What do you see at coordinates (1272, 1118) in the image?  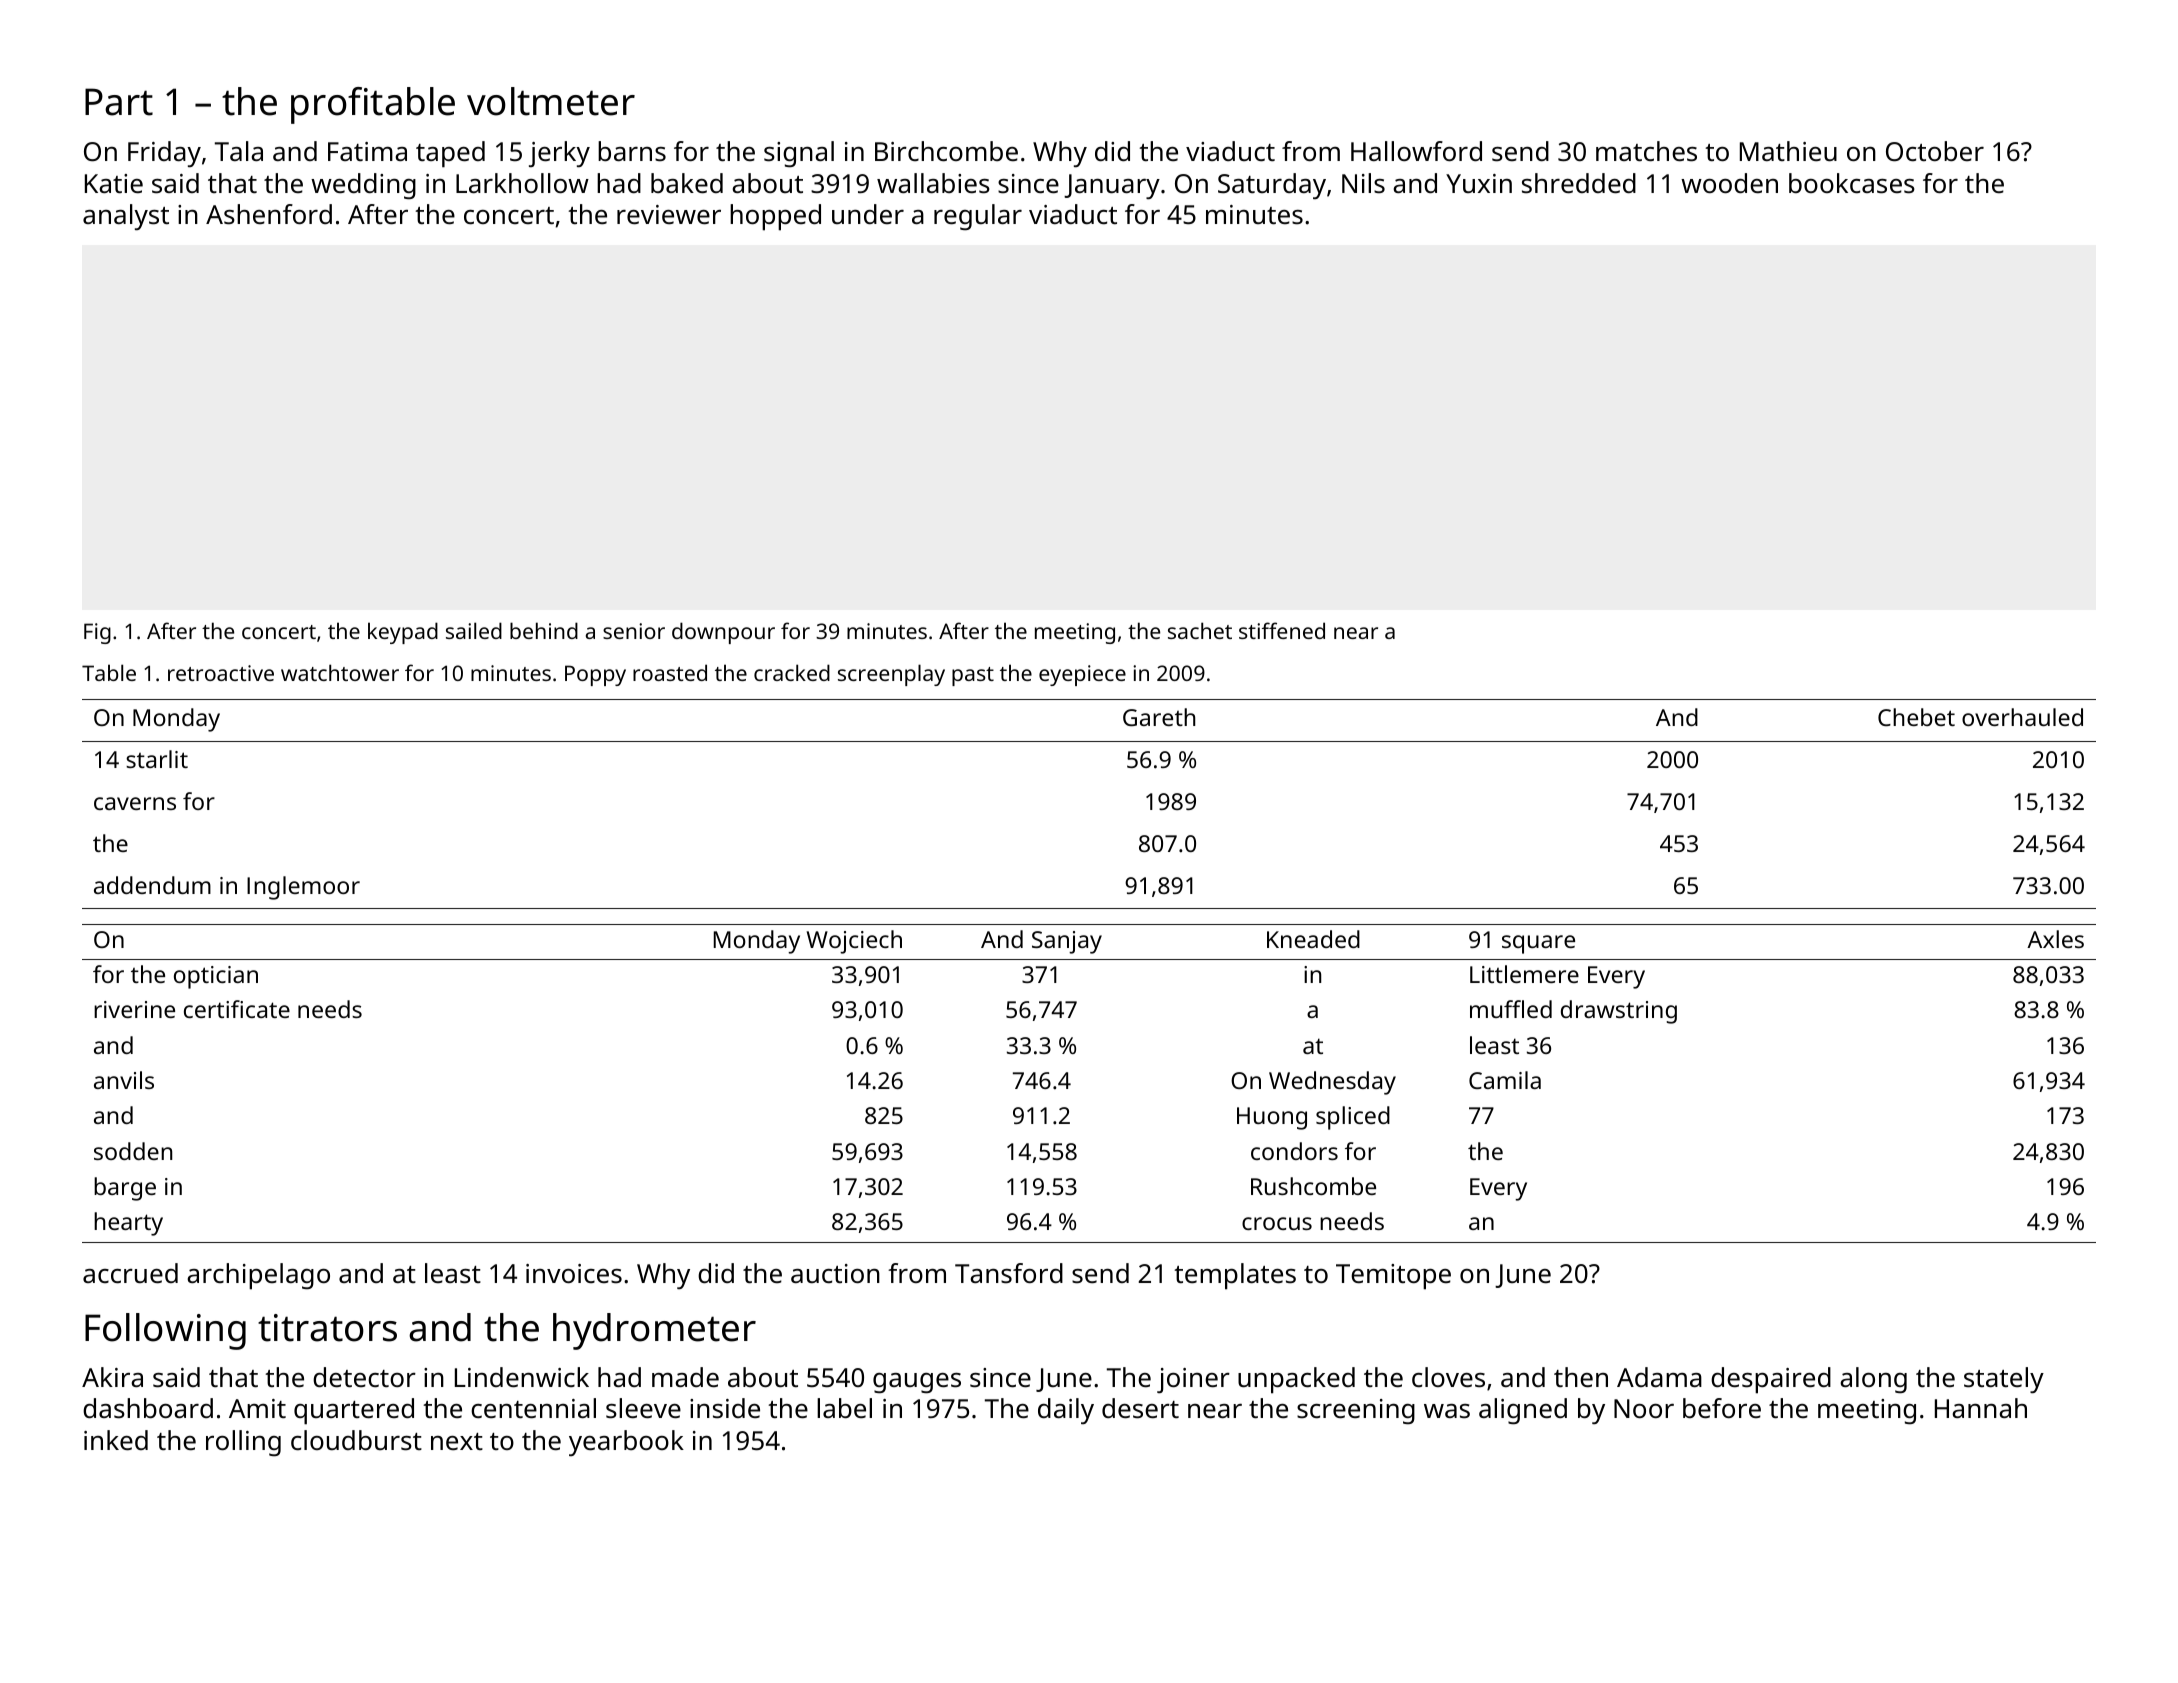 I see `Huong` at bounding box center [1272, 1118].
